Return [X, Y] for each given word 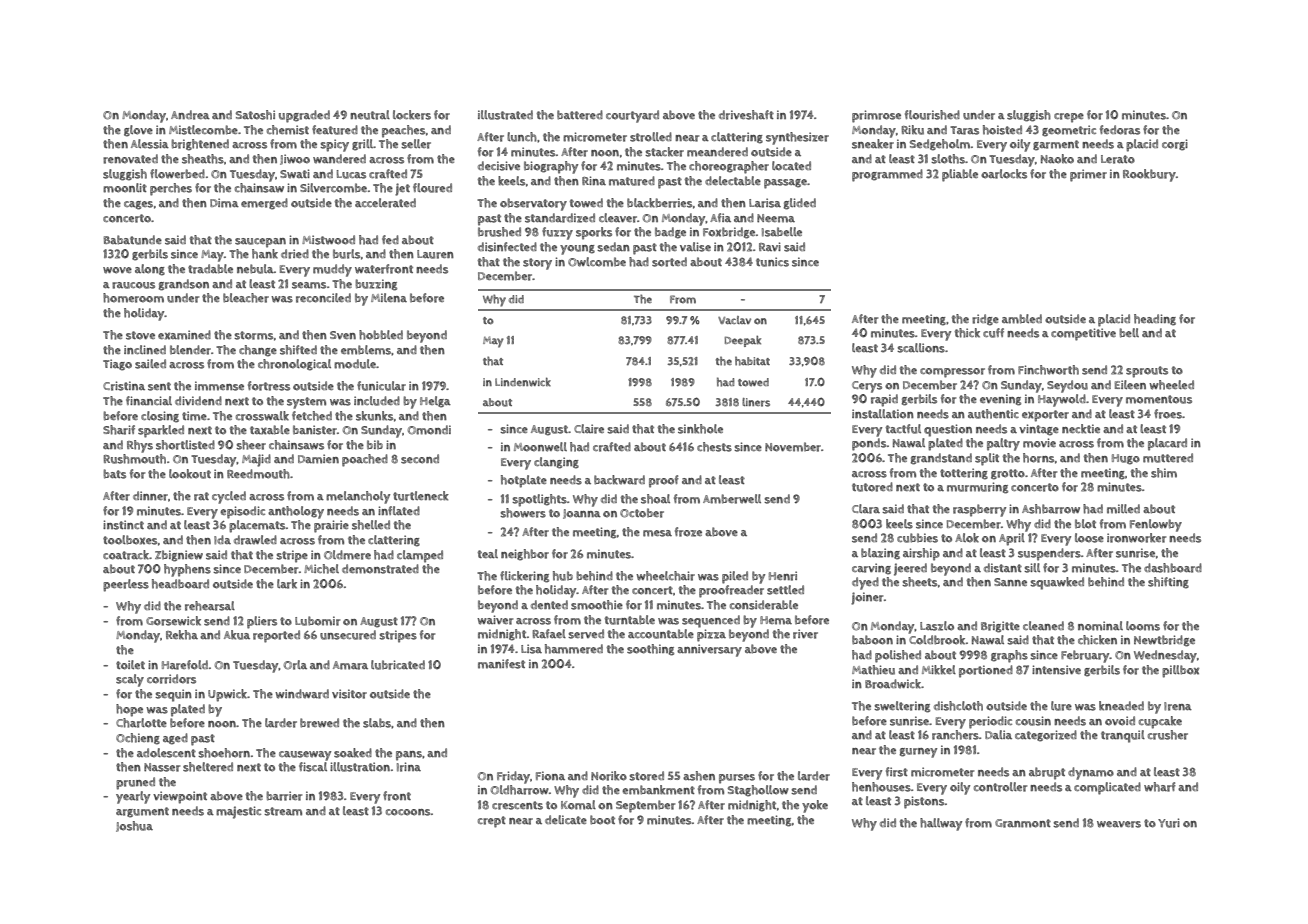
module [355, 364]
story [537, 264]
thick [967, 333]
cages [138, 205]
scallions [921, 348]
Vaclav [734, 320]
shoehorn [224, 753]
